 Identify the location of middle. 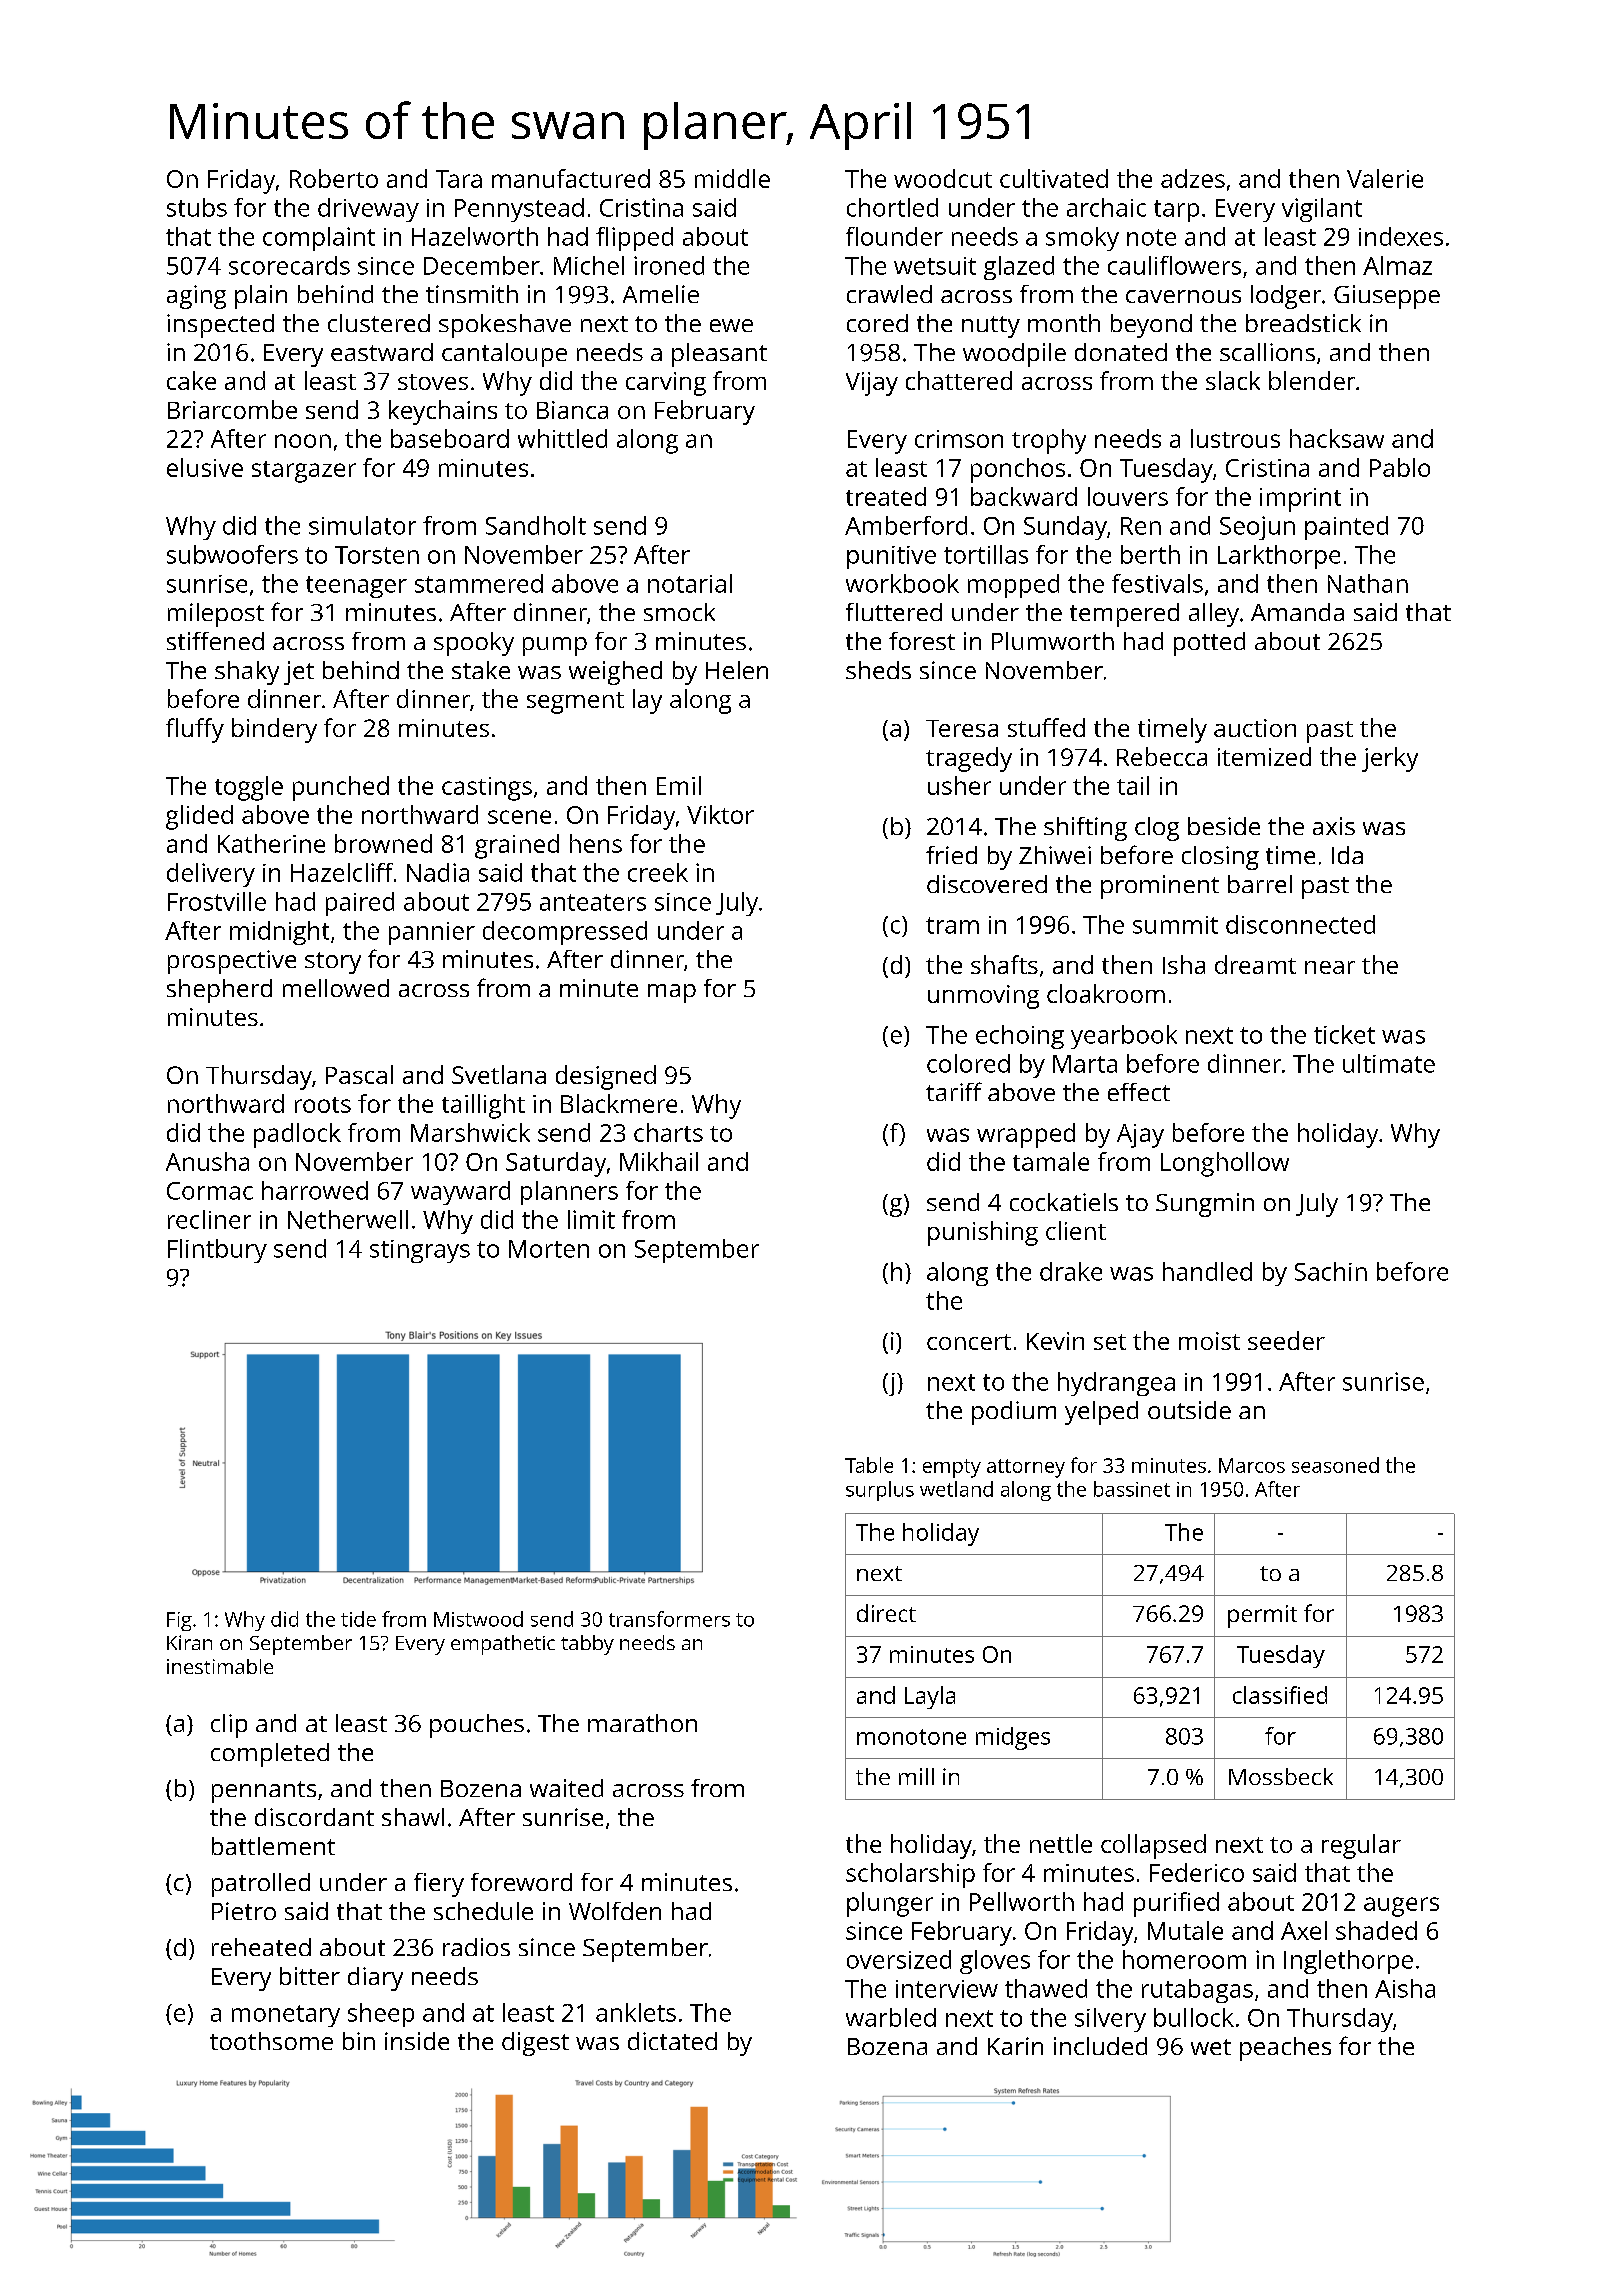
(732, 178).
